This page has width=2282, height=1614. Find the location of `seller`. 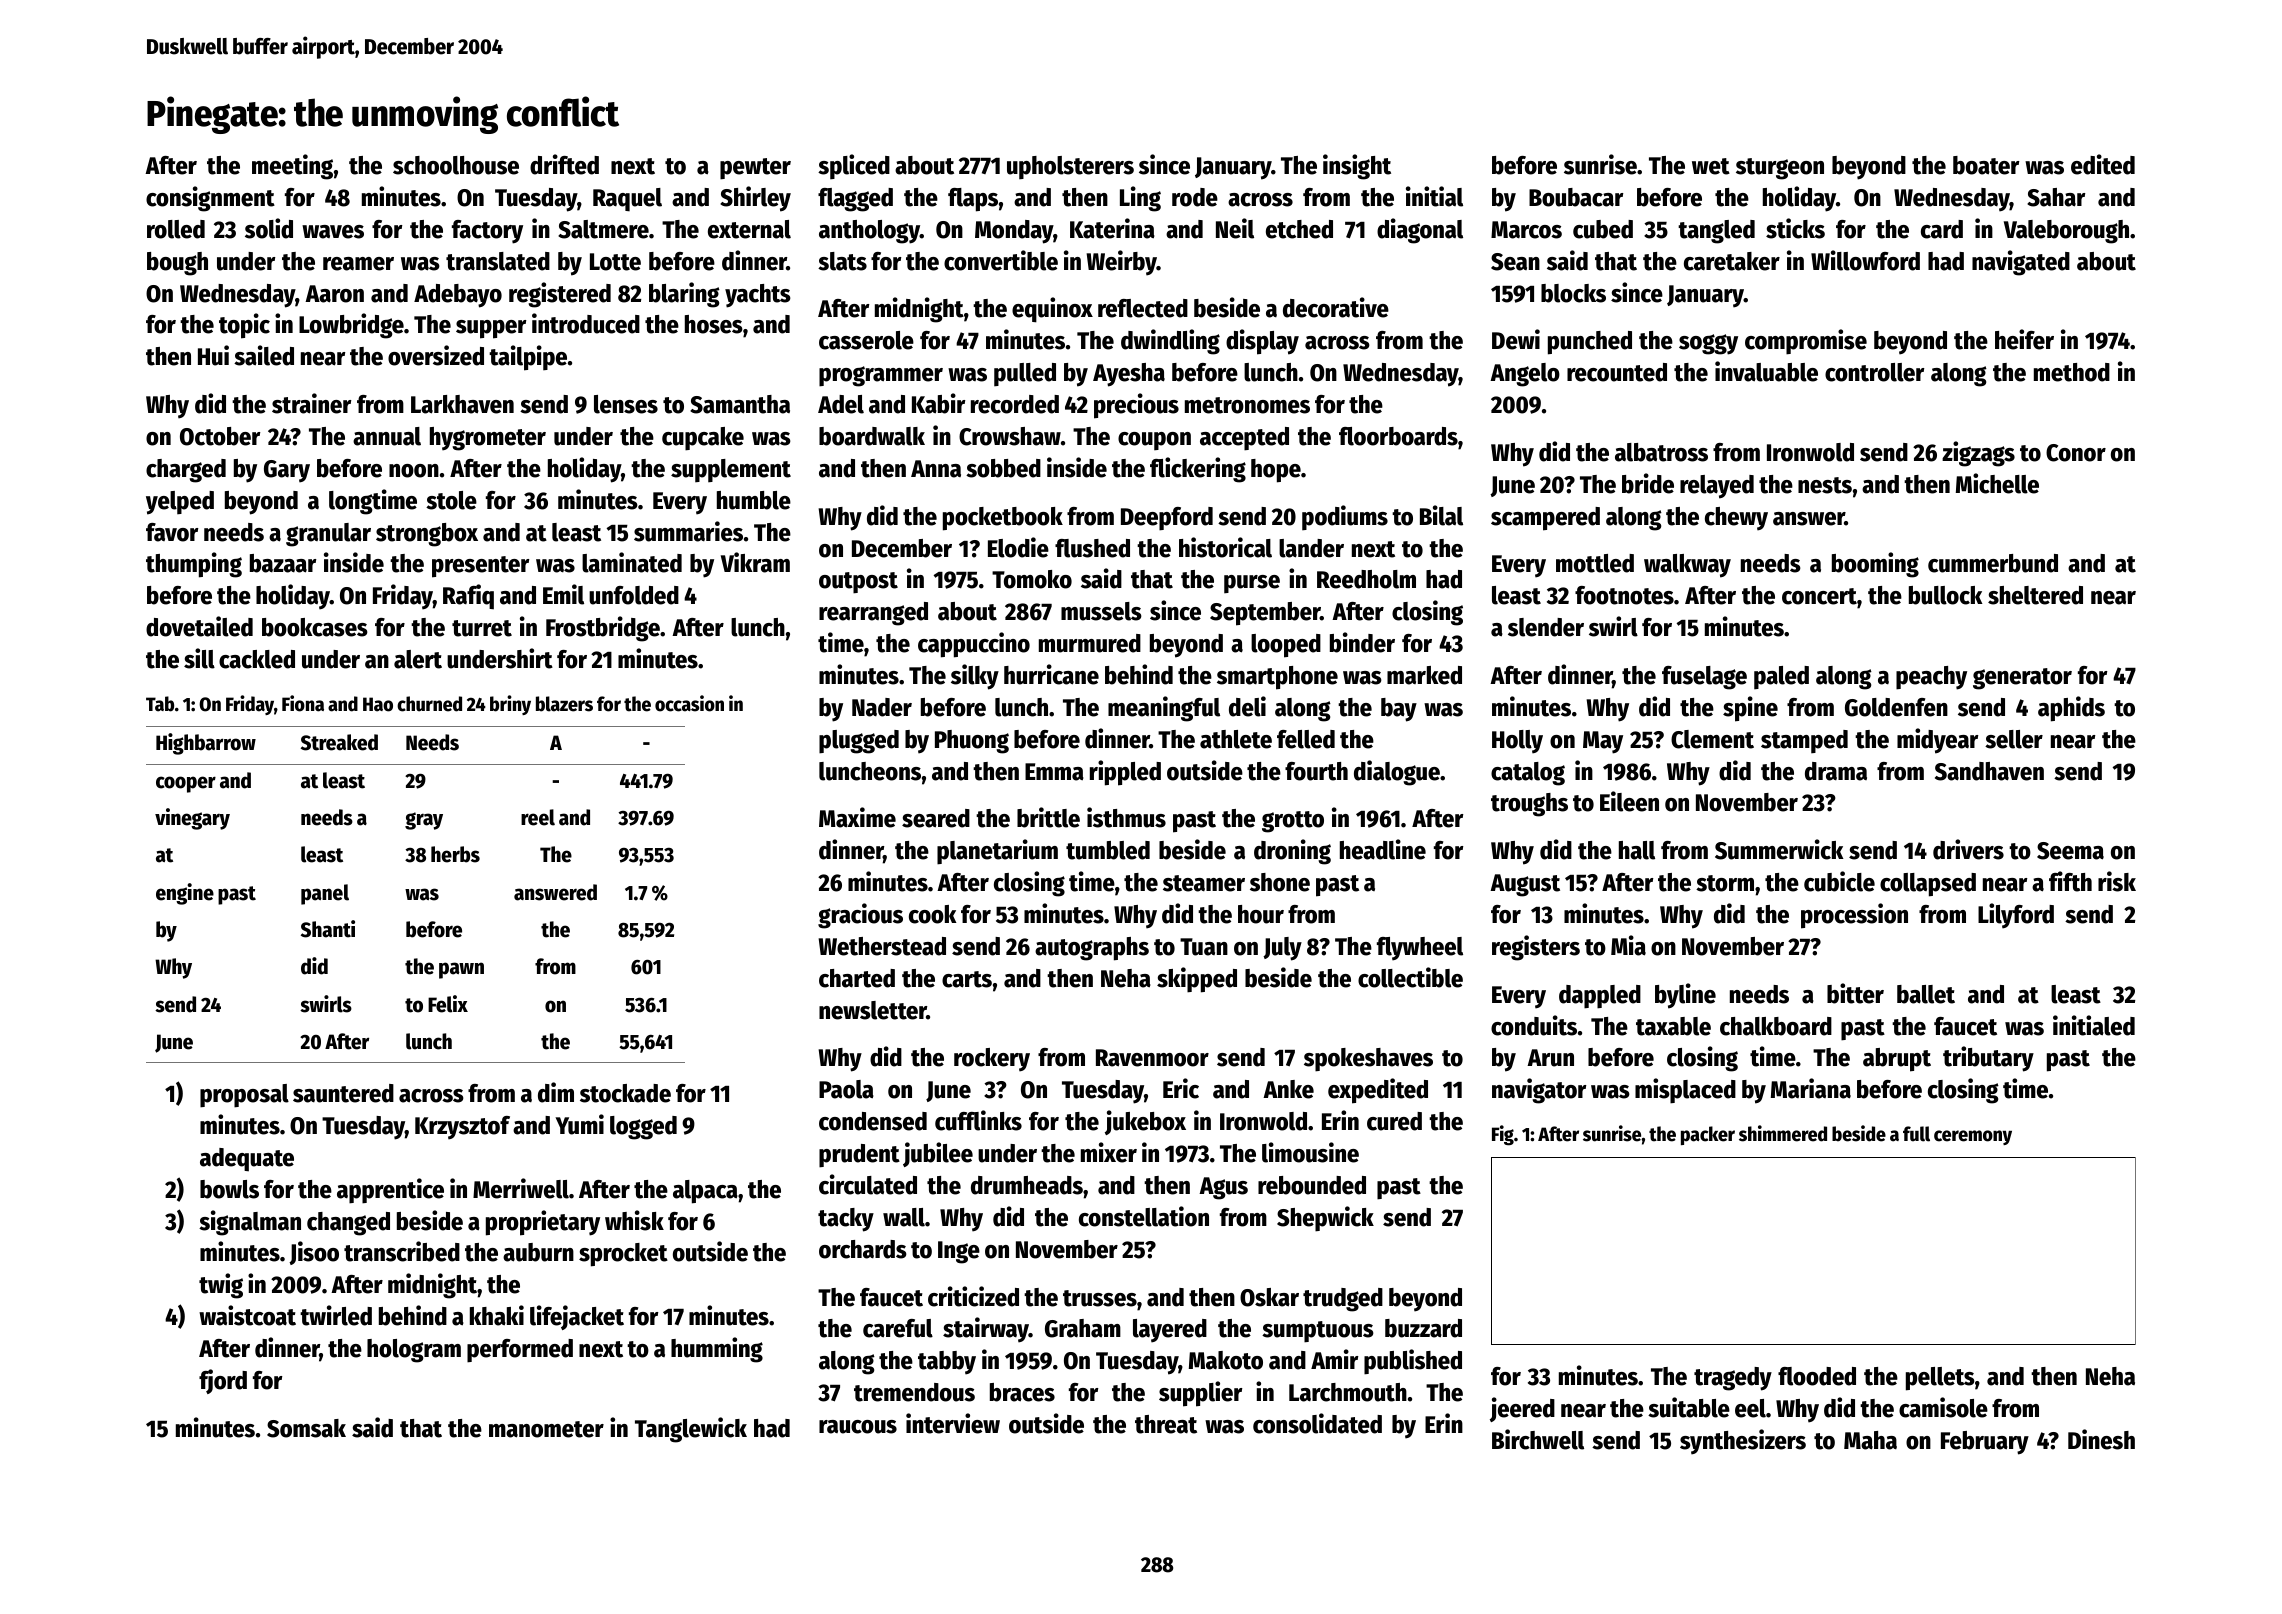

seller is located at coordinates (2014, 739).
